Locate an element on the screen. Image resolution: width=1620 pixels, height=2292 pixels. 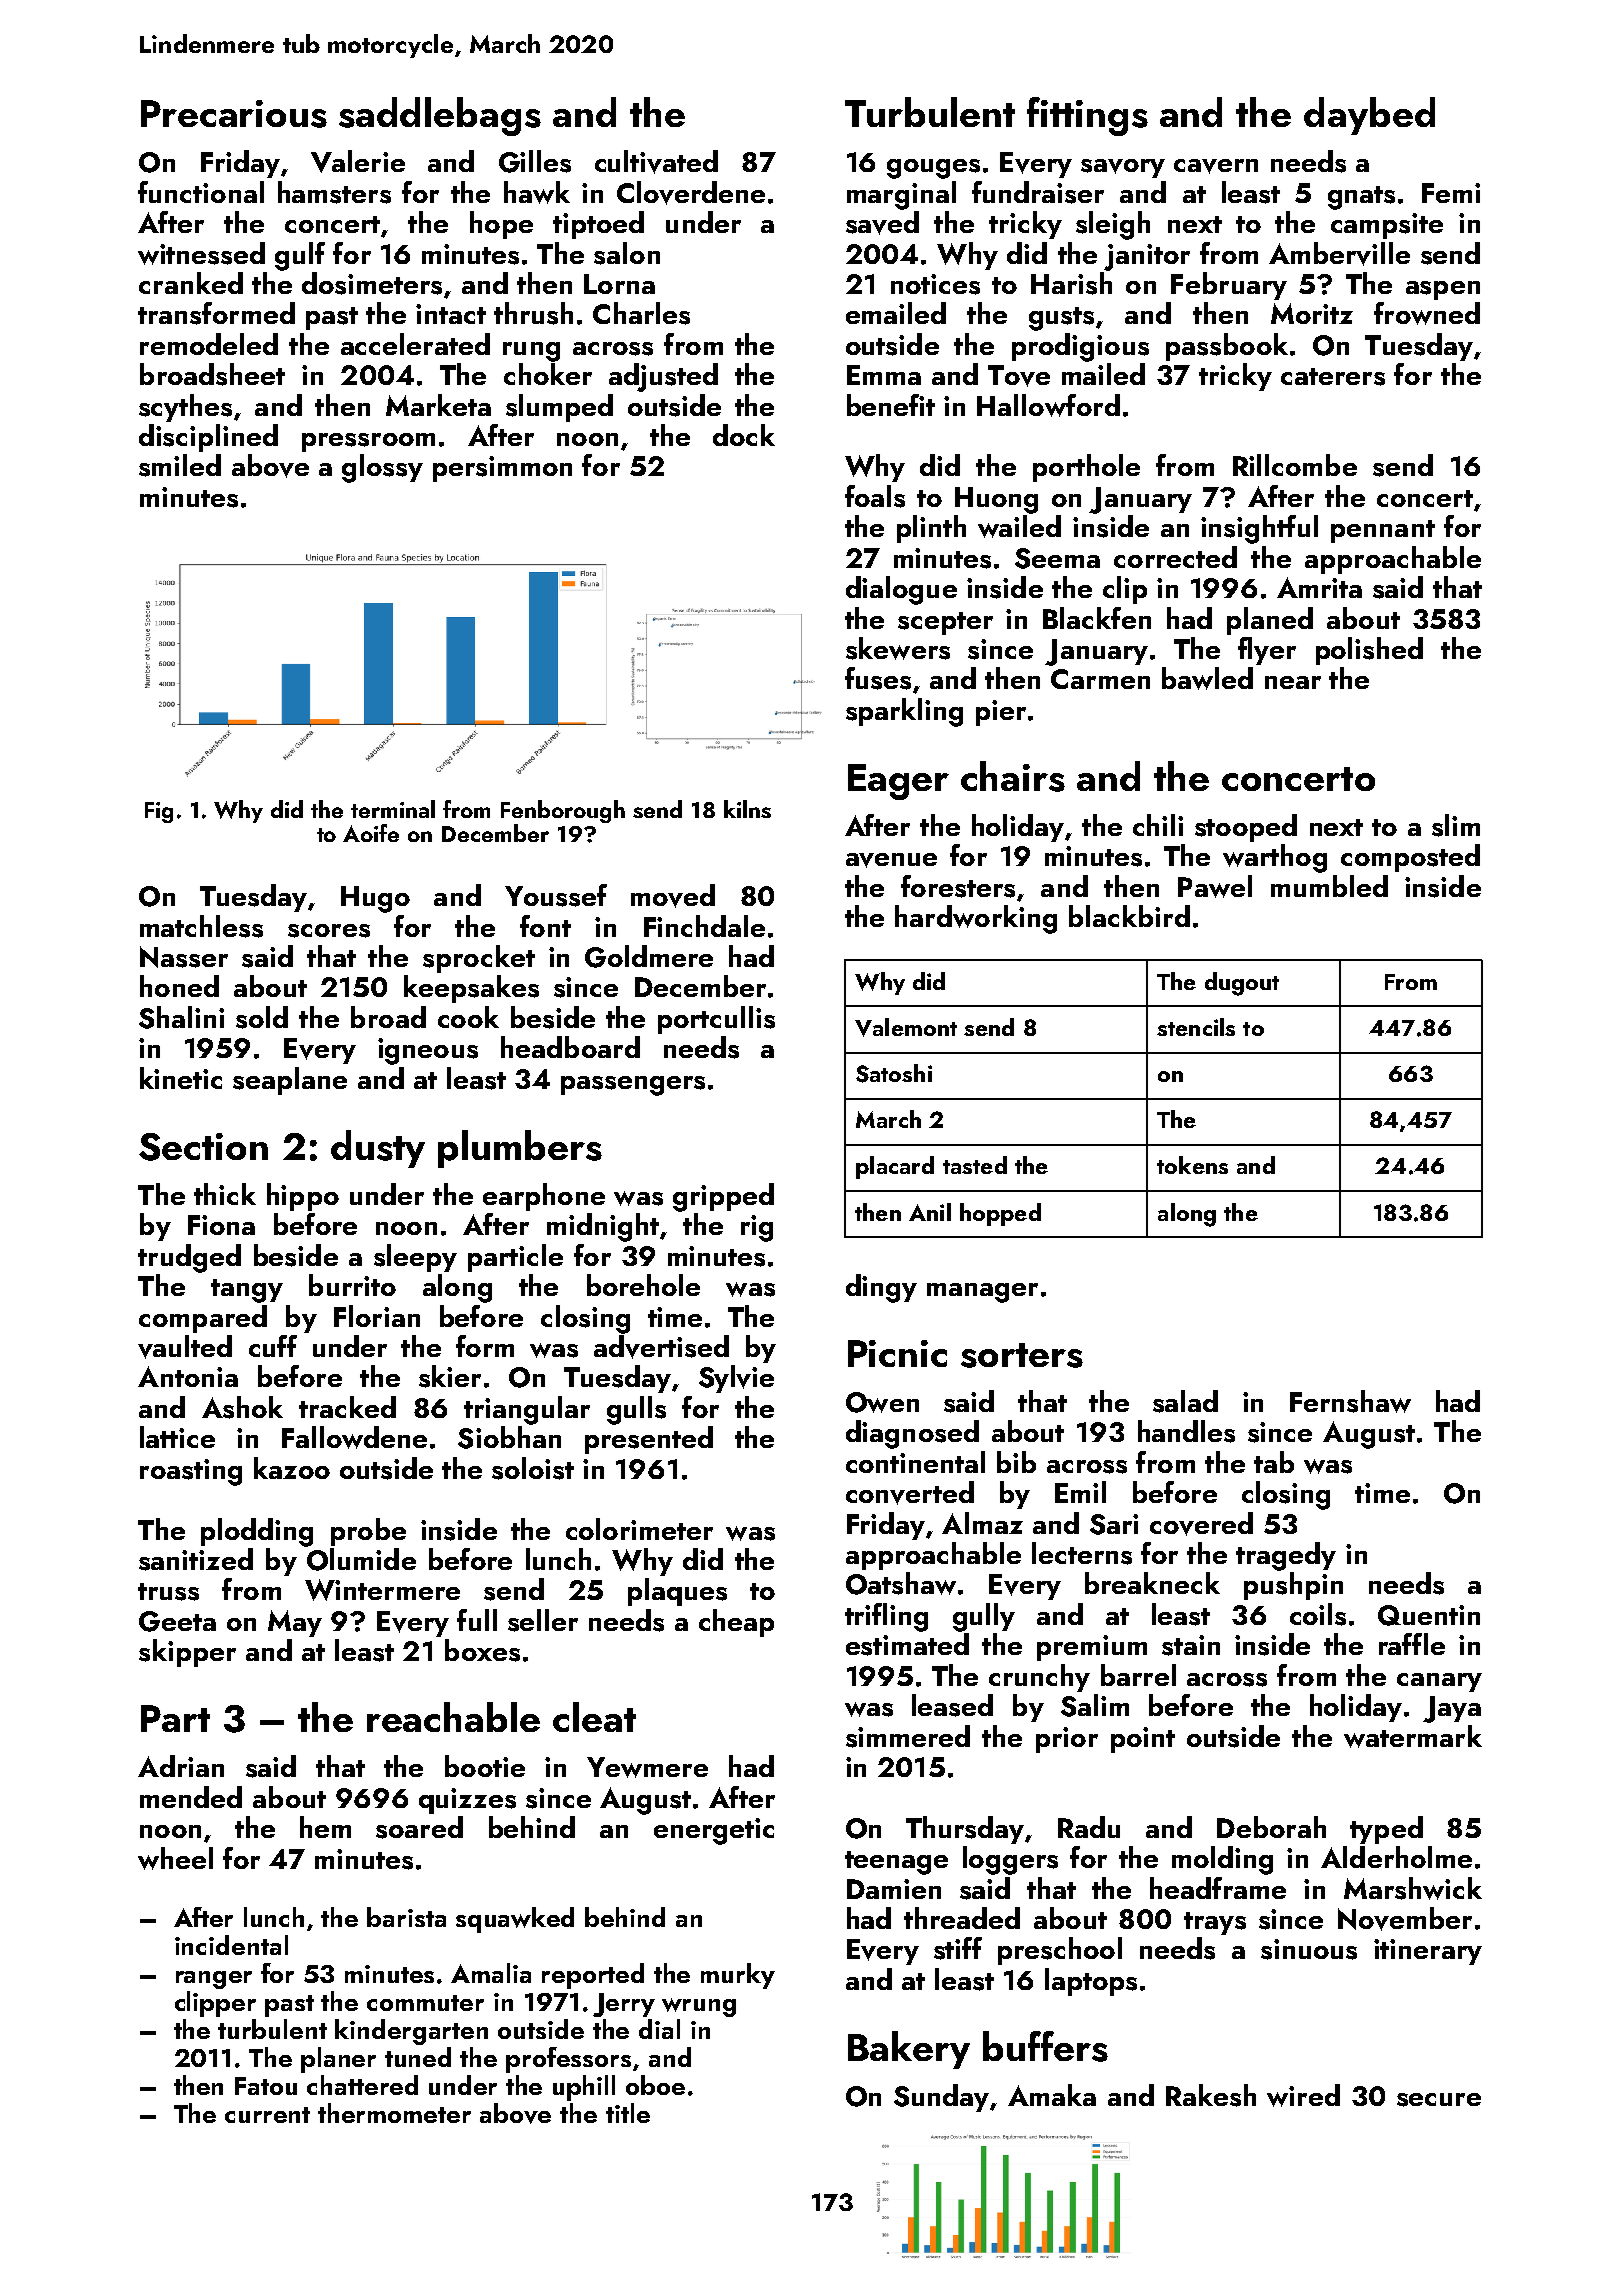
persimmon is located at coordinates (502, 469).
